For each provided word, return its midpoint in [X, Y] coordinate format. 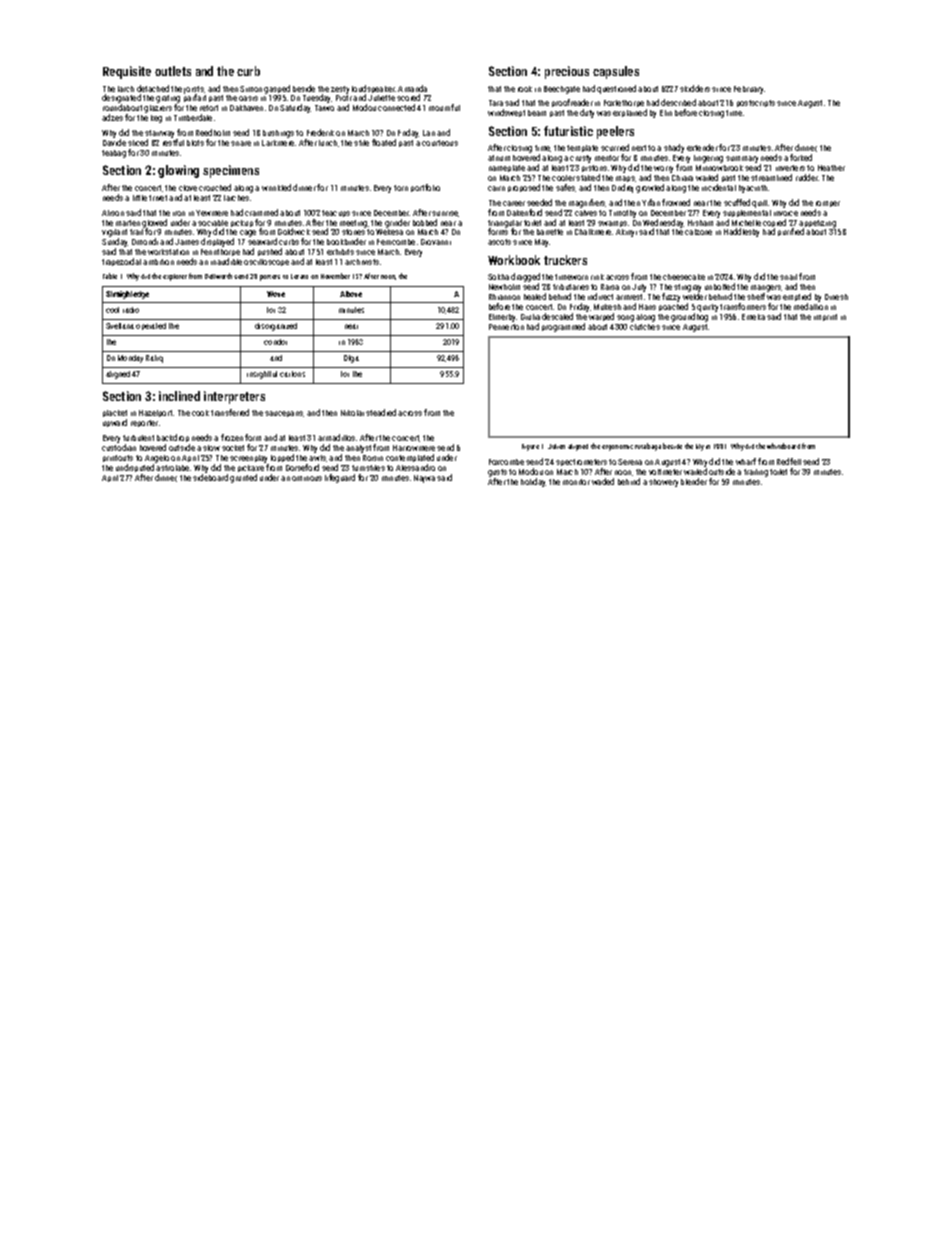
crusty [580, 159]
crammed [261, 212]
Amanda [412, 88]
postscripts [756, 103]
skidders [695, 88]
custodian [119, 447]
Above [351, 294]
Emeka [753, 317]
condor [275, 342]
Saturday [295, 108]
